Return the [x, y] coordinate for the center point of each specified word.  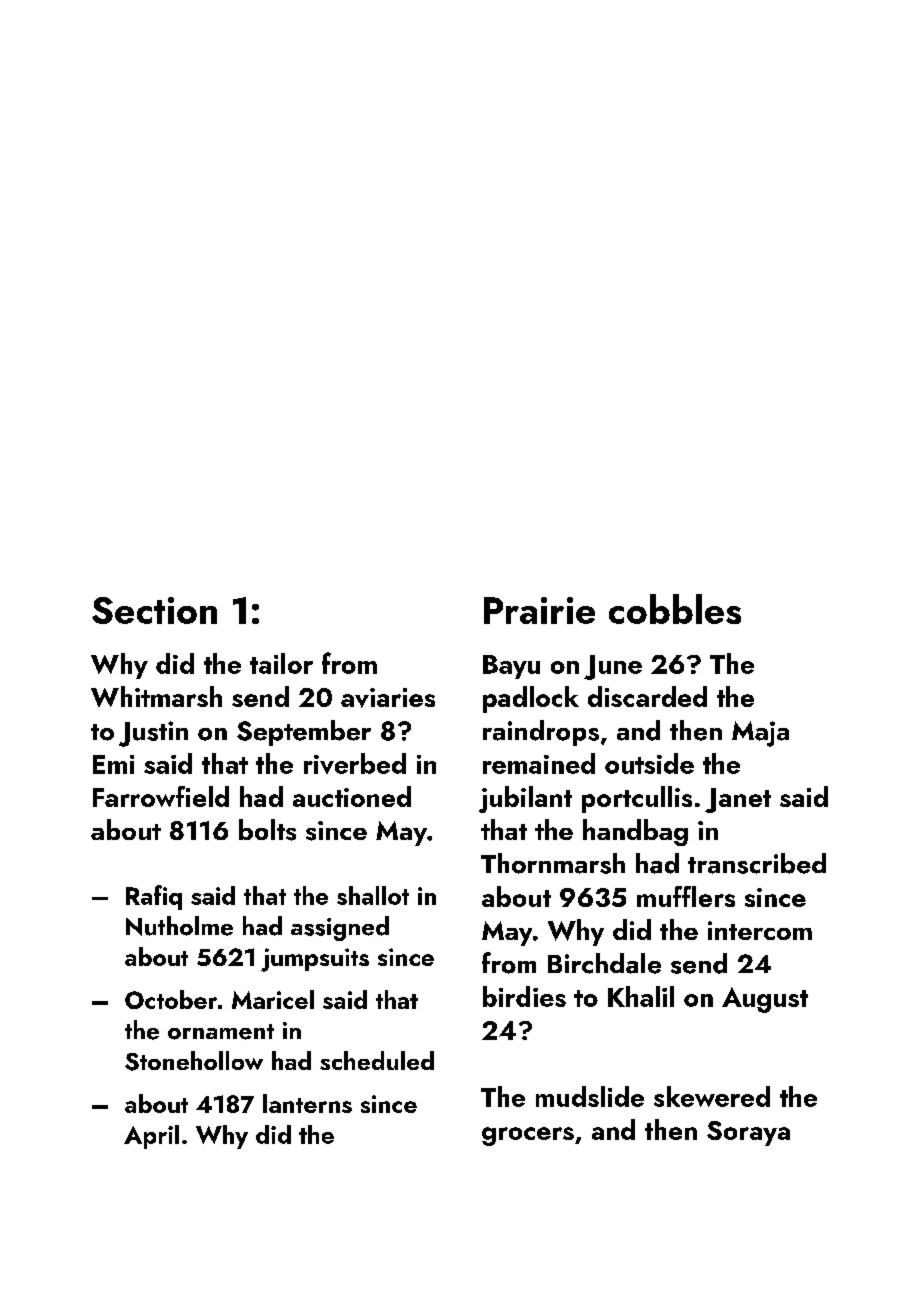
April [151, 1137]
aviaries [388, 698]
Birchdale [604, 963]
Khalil [641, 996]
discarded [647, 696]
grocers [528, 1136]
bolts [267, 830]
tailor [281, 663]
